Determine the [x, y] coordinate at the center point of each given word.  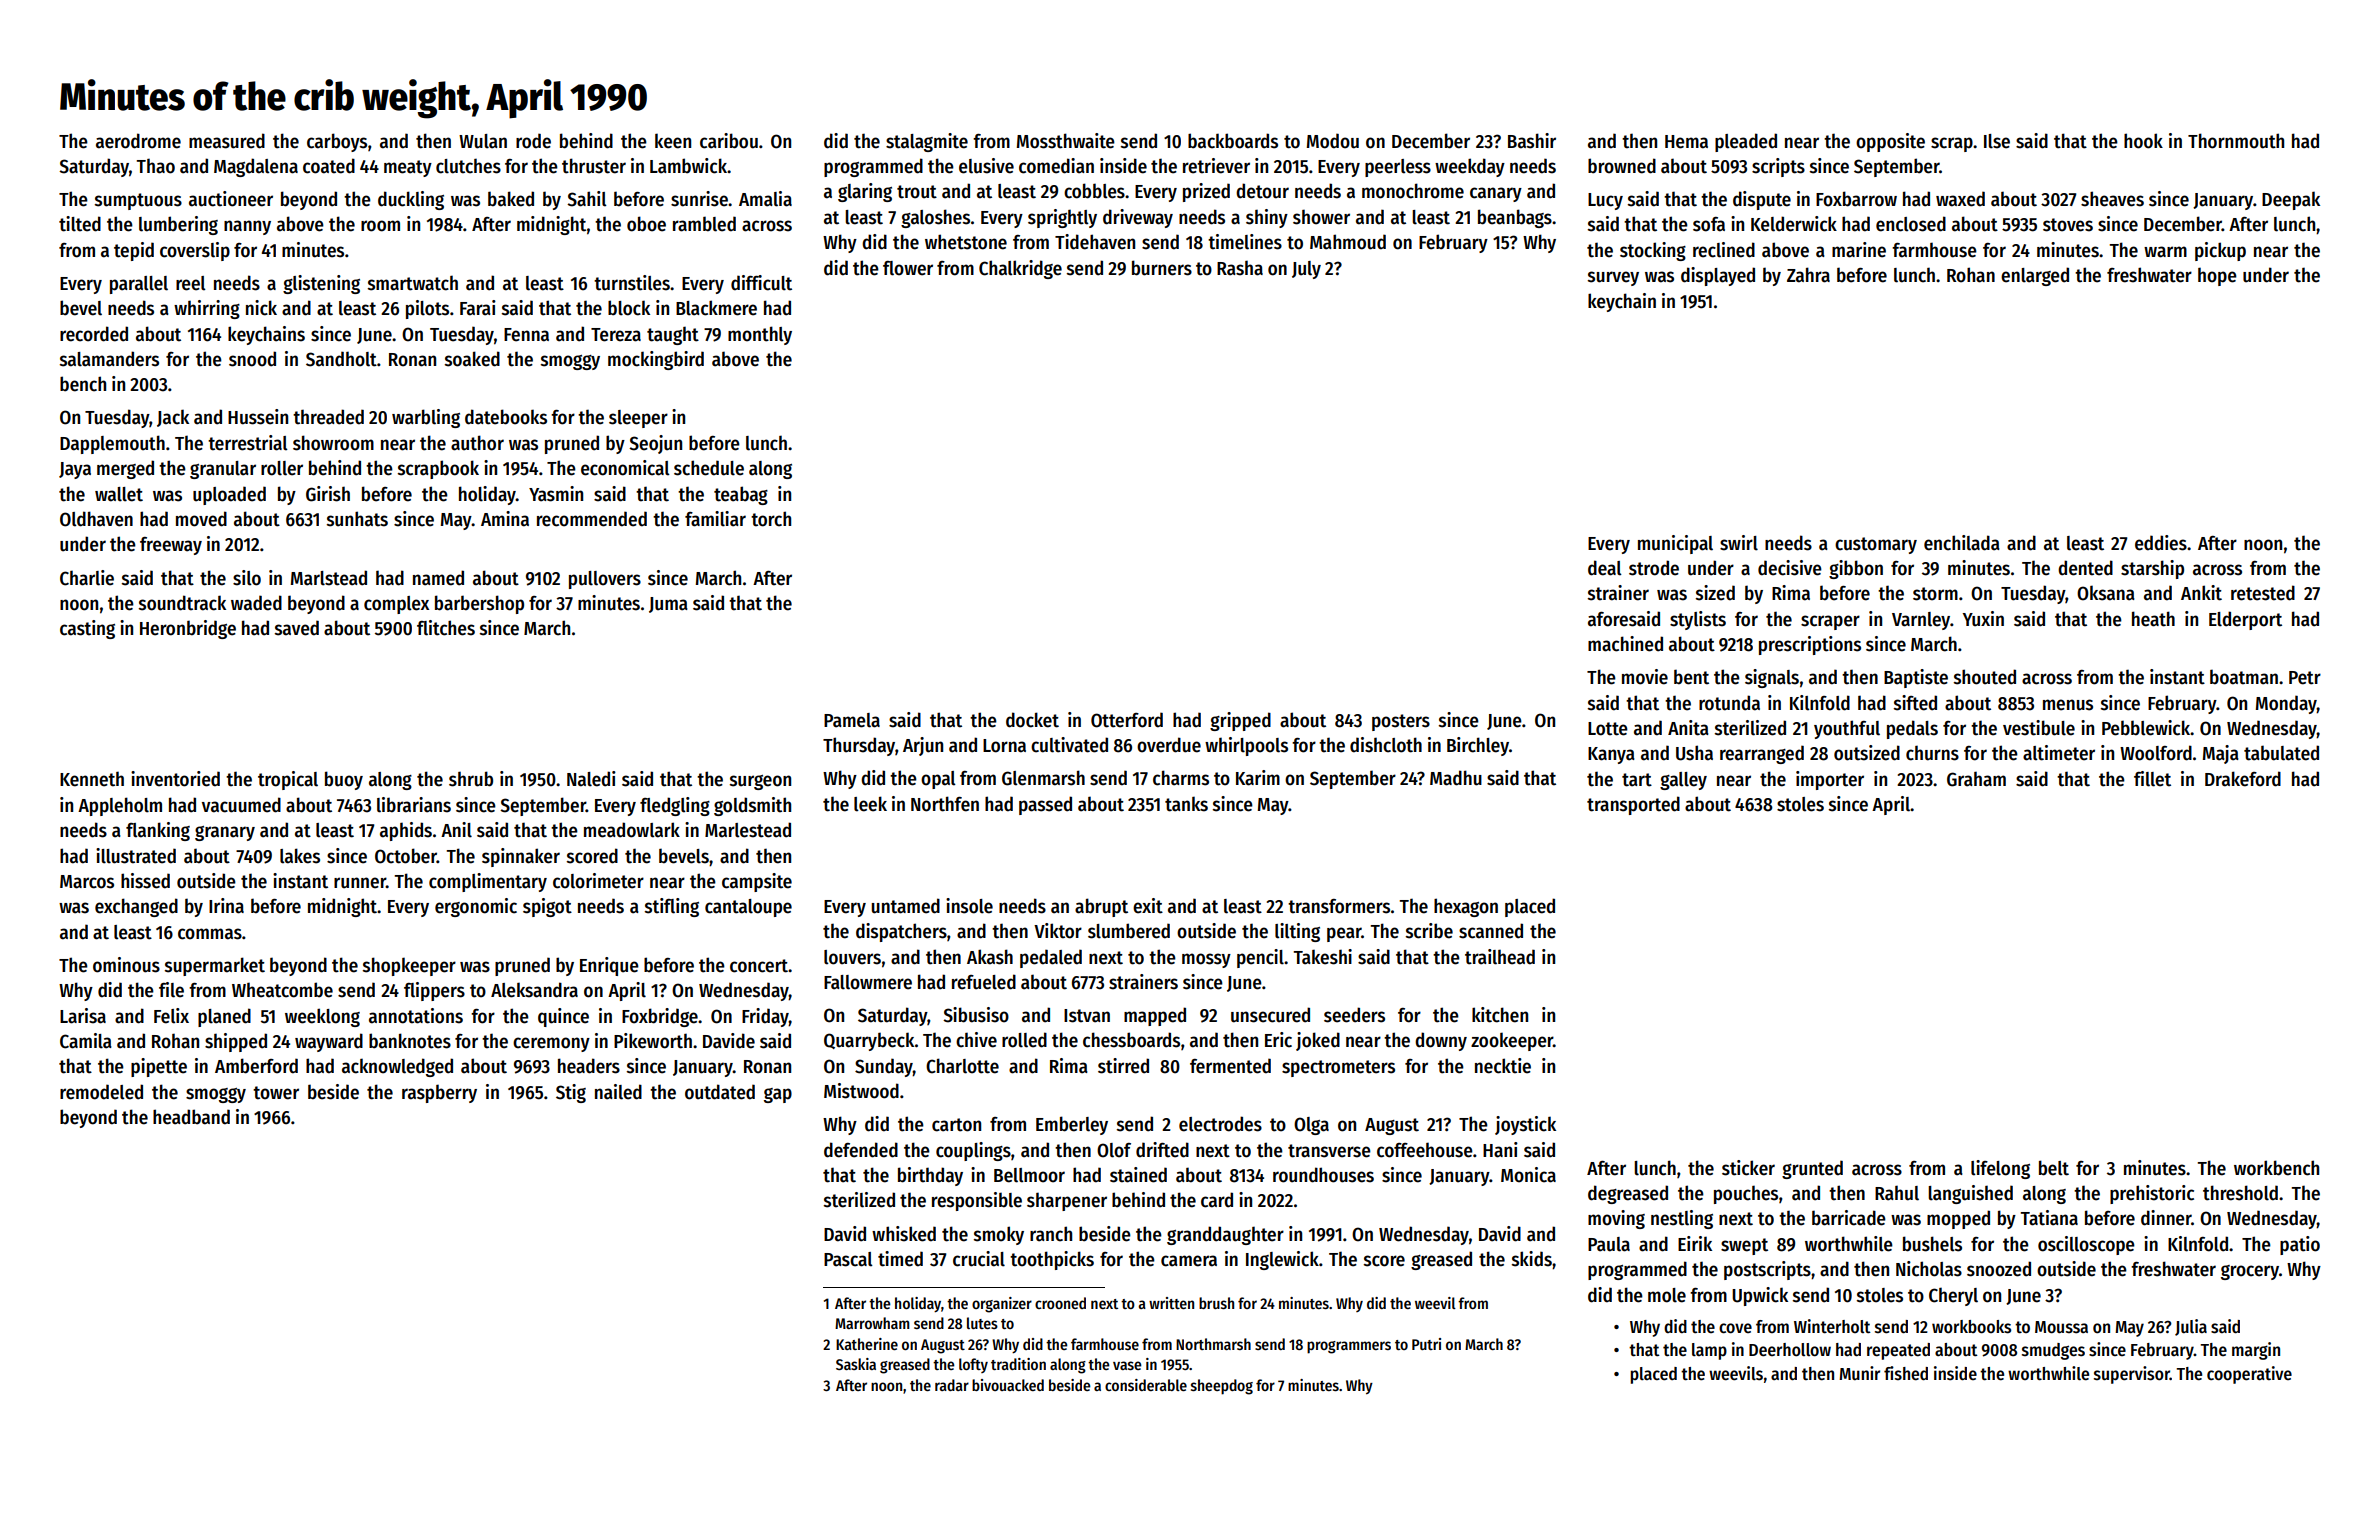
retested [2263, 593]
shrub [471, 779]
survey [1613, 278]
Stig [571, 1093]
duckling [411, 200]
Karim [1258, 778]
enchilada [1962, 543]
